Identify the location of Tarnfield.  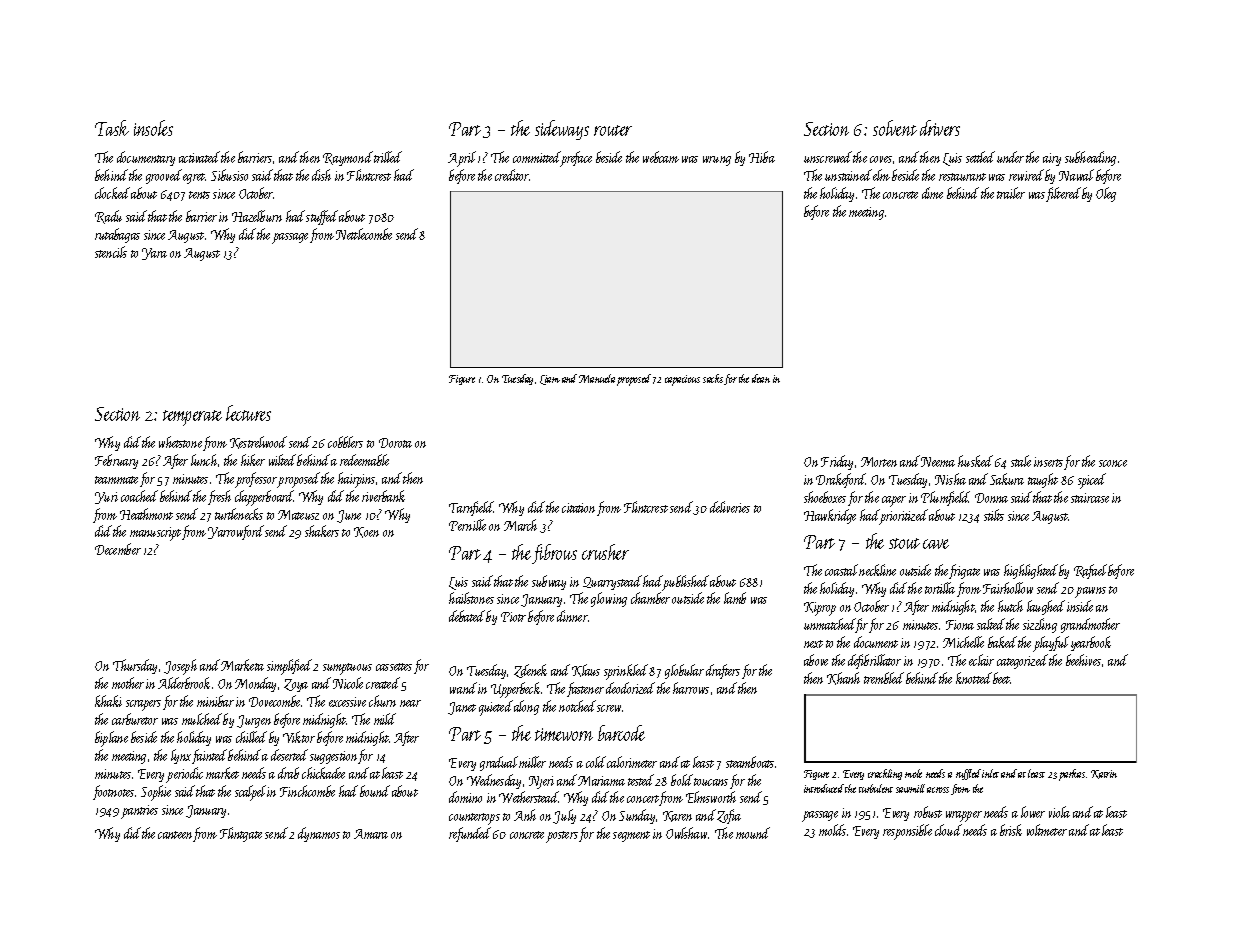
(471, 508).
